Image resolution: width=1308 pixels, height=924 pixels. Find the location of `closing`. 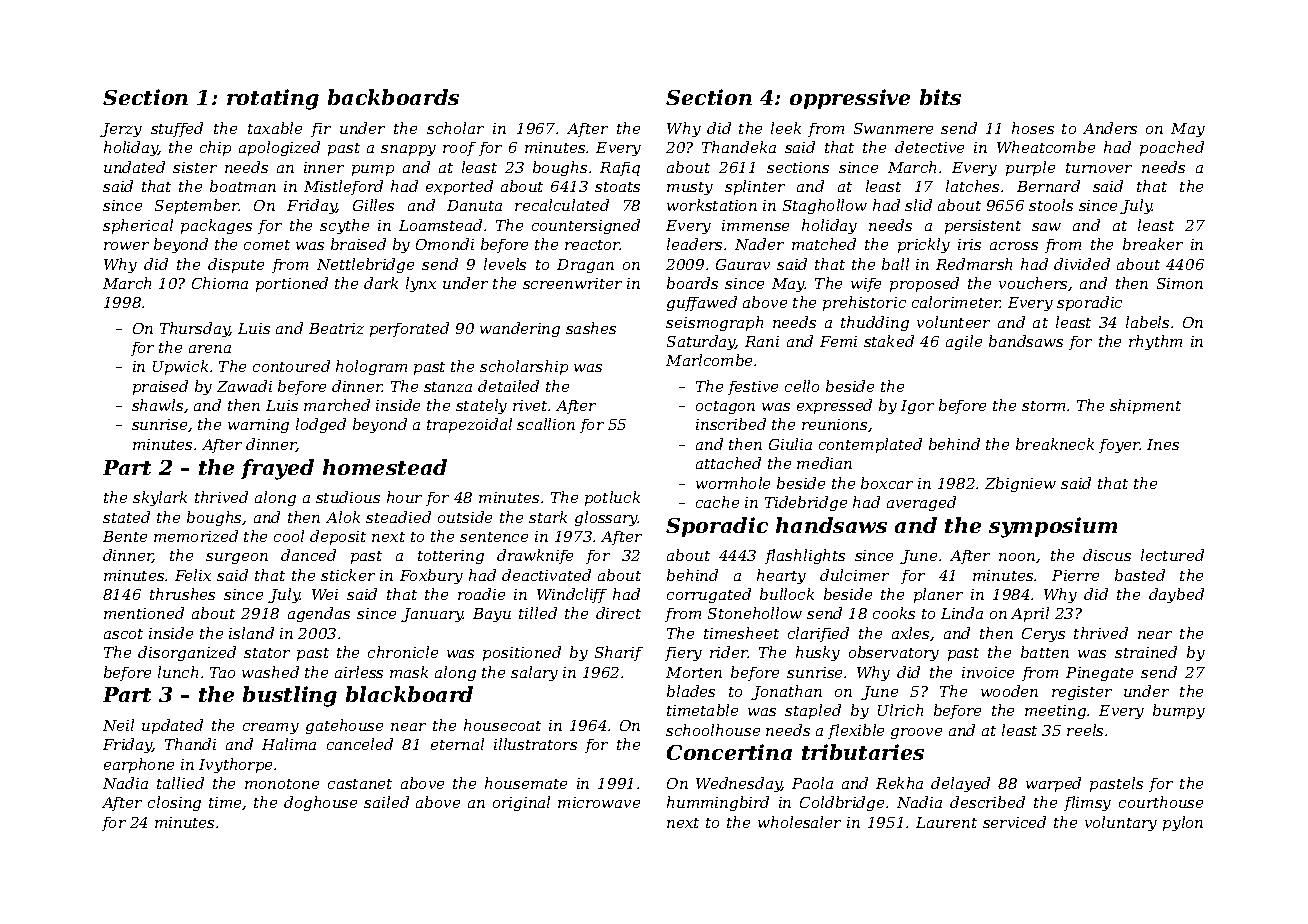

closing is located at coordinates (174, 803).
